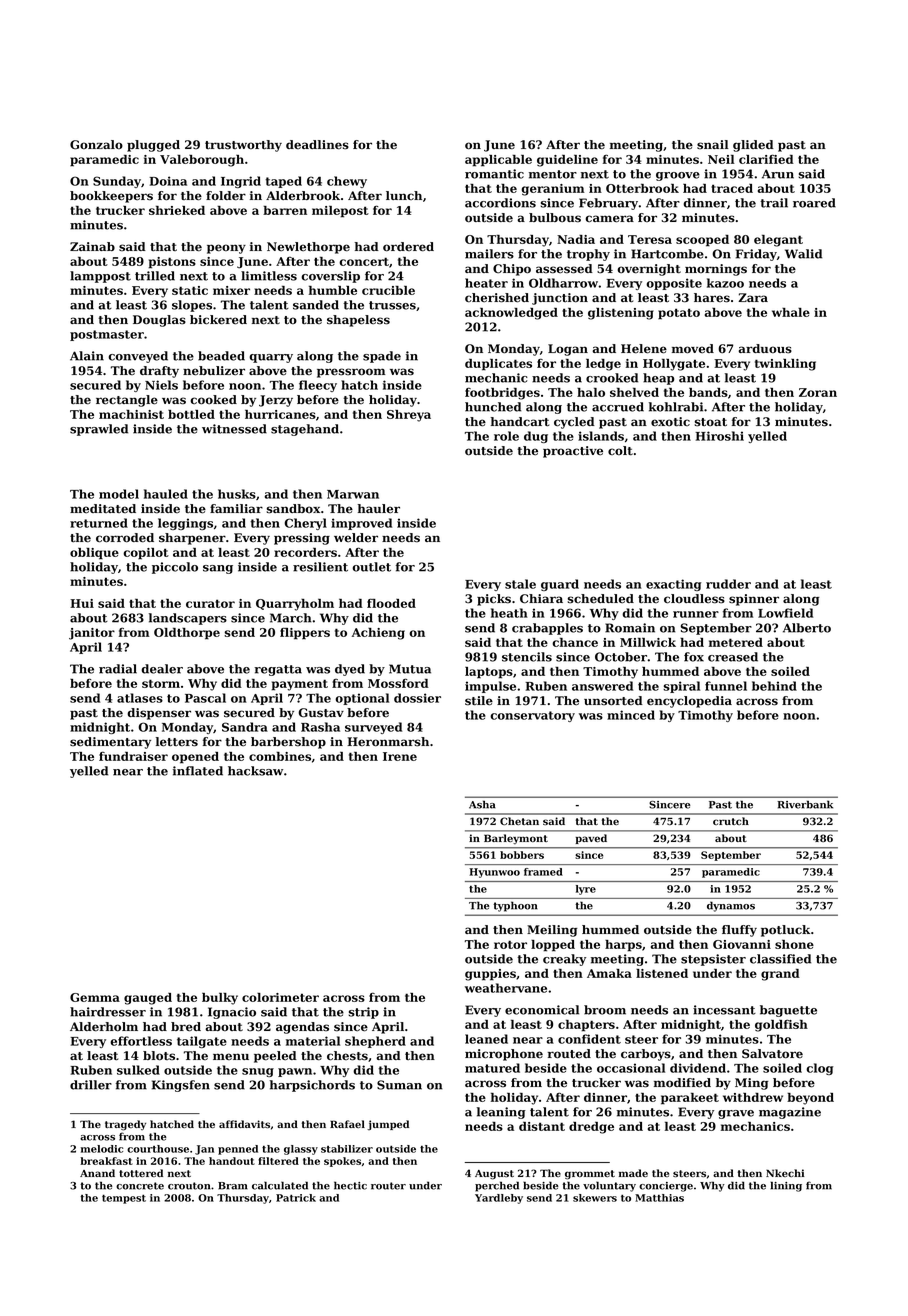 This screenshot has width=908, height=1316. What do you see at coordinates (231, 290) in the screenshot?
I see `mixer` at bounding box center [231, 290].
